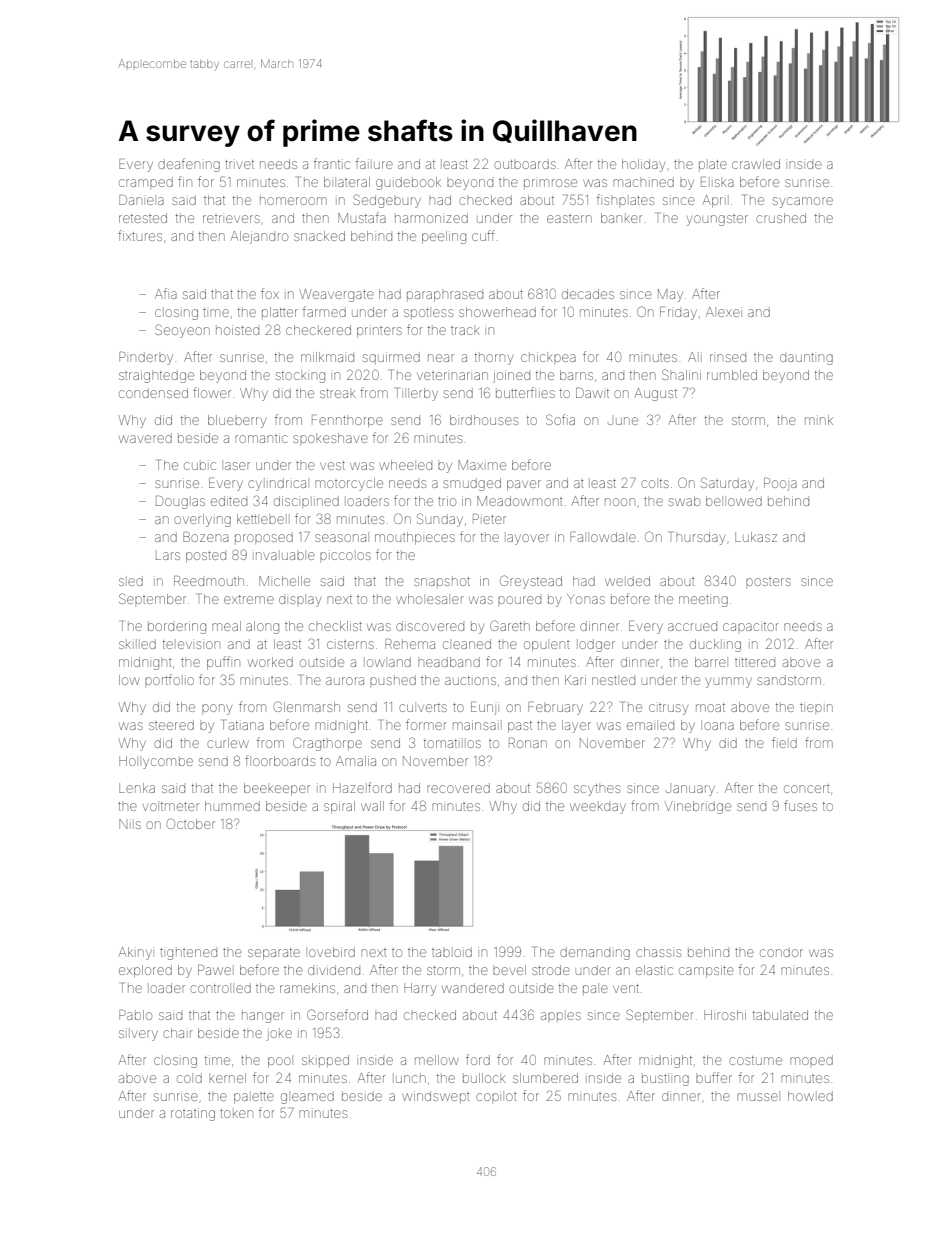  Describe the element at coordinates (643, 165) in the page. I see `holiday` at that location.
